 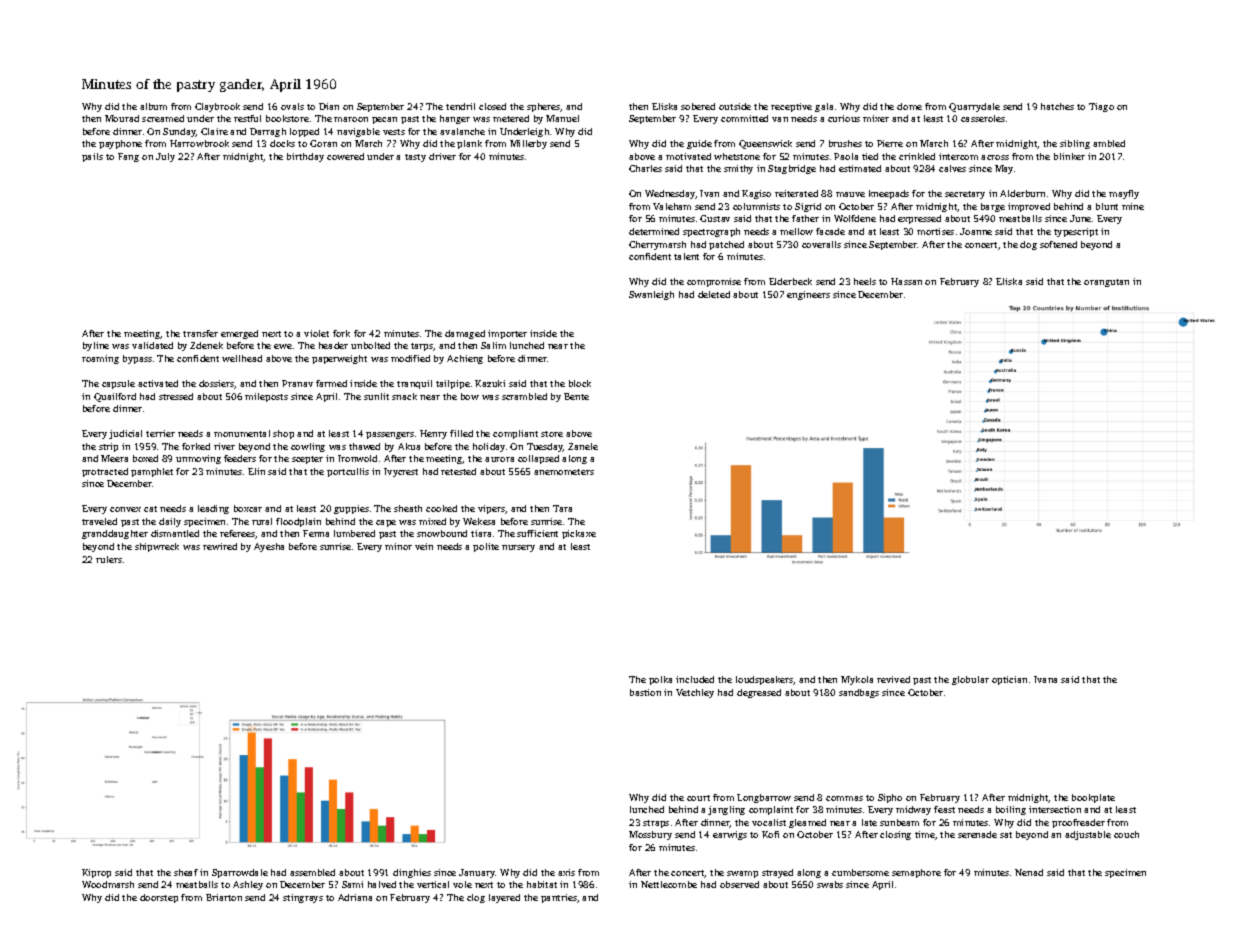 What do you see at coordinates (345, 156) in the screenshot?
I see `cowered` at bounding box center [345, 156].
